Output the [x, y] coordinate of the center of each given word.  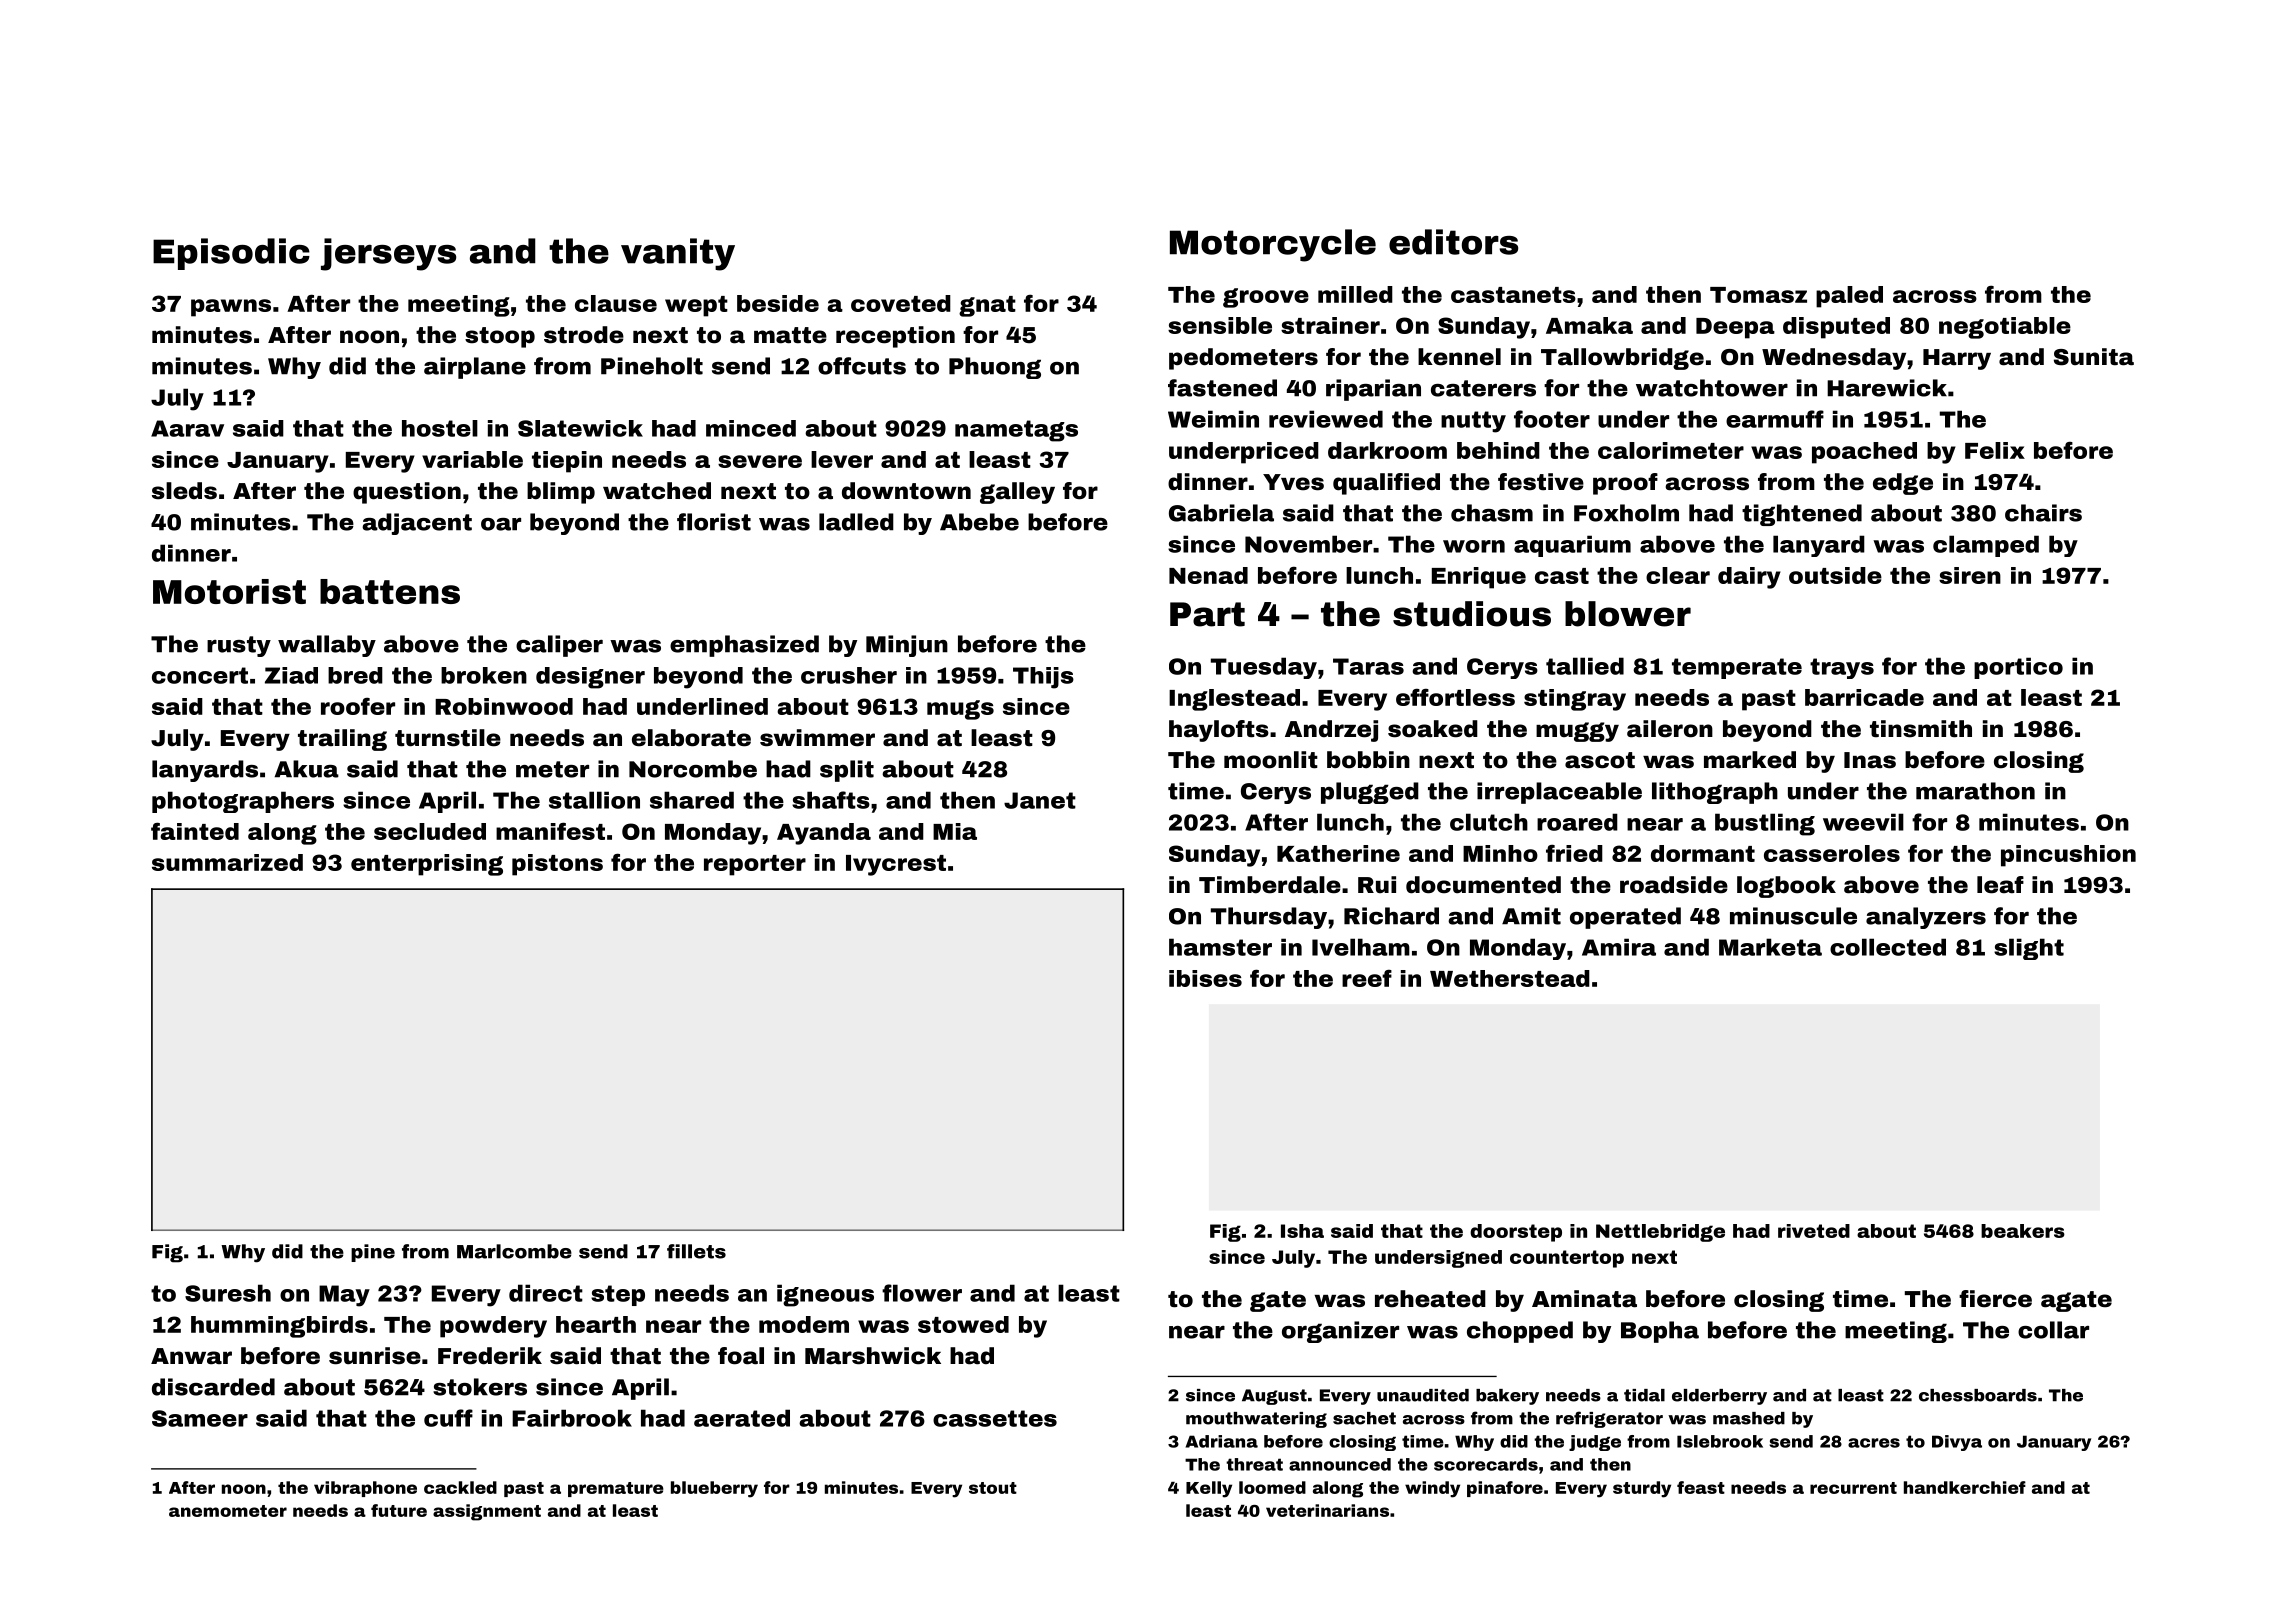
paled [1849, 297]
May [344, 1296]
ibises [1205, 978]
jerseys [388, 254]
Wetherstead [1510, 978]
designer [590, 678]
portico [2018, 668]
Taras [1368, 666]
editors [1453, 242]
